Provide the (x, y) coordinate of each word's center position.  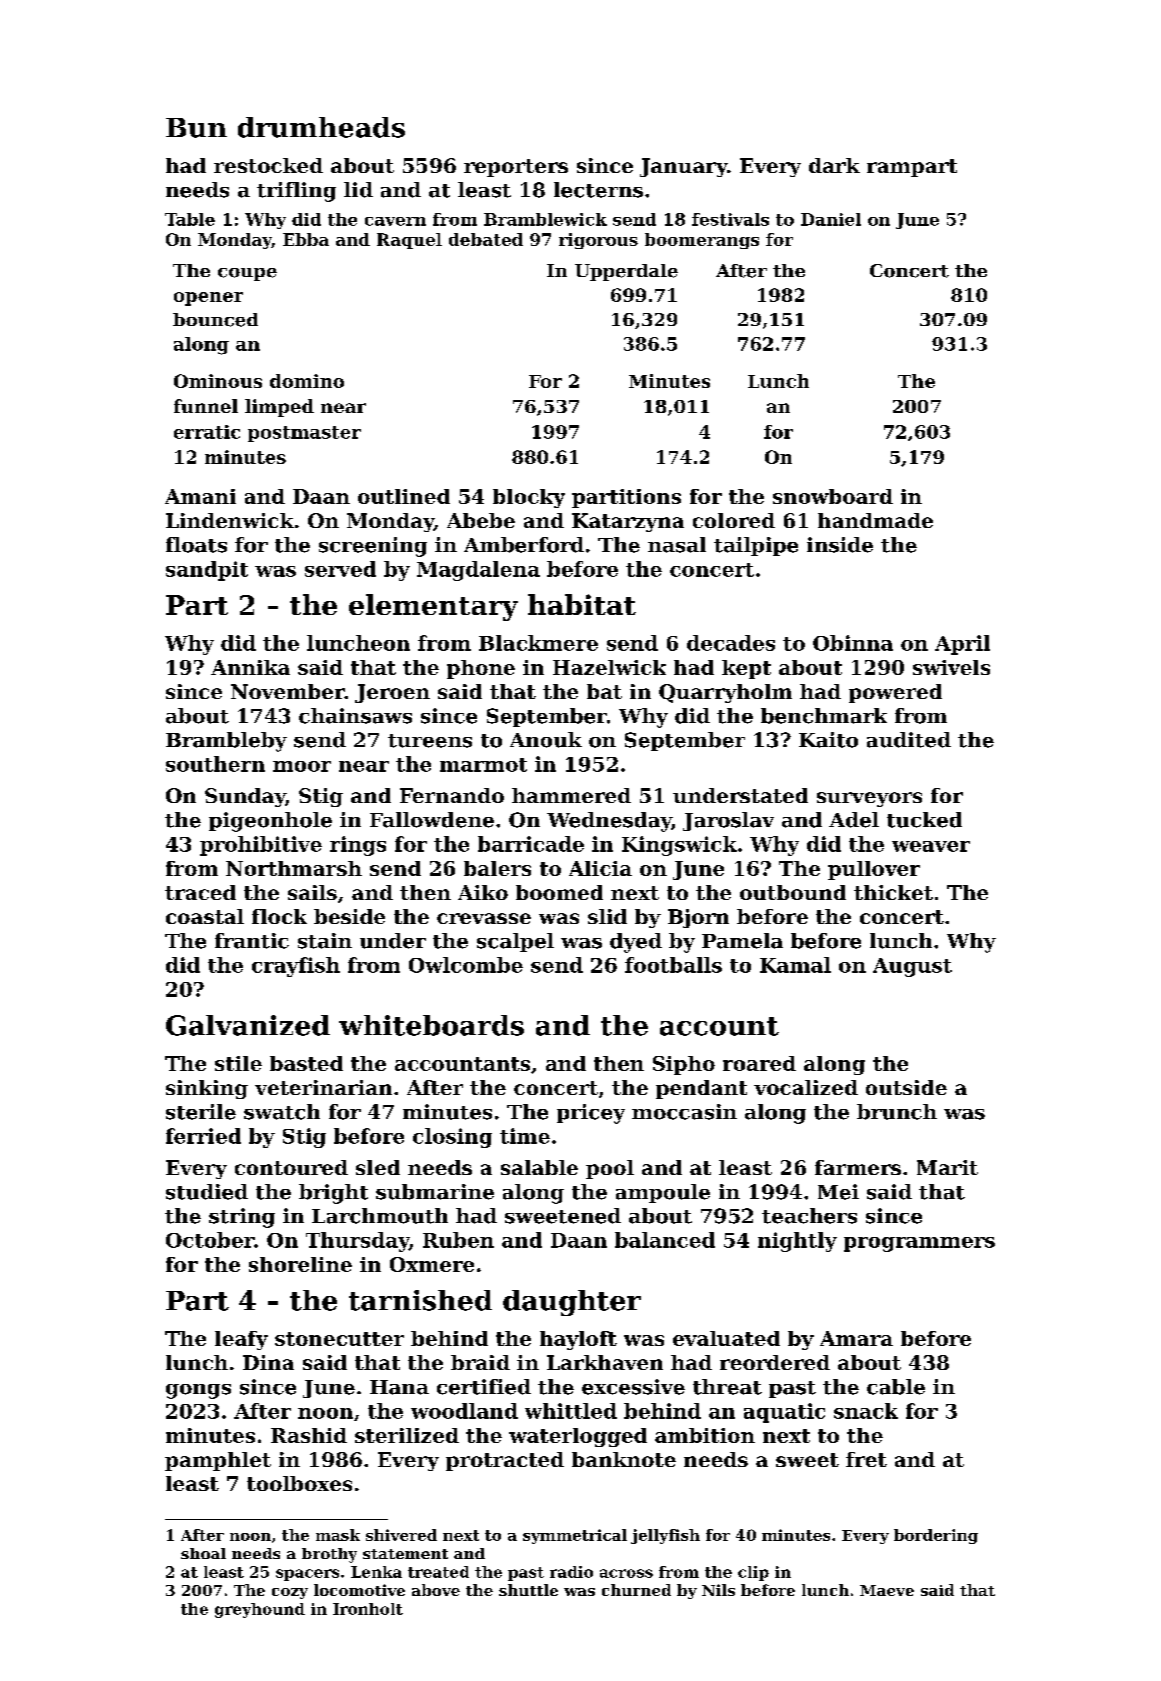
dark (834, 165)
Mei (838, 1192)
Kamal (795, 965)
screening (373, 547)
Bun (196, 128)
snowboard (833, 496)
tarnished (420, 1300)
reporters (516, 168)
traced (200, 892)
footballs (673, 965)
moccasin (684, 1112)
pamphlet (218, 1461)
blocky (529, 498)
